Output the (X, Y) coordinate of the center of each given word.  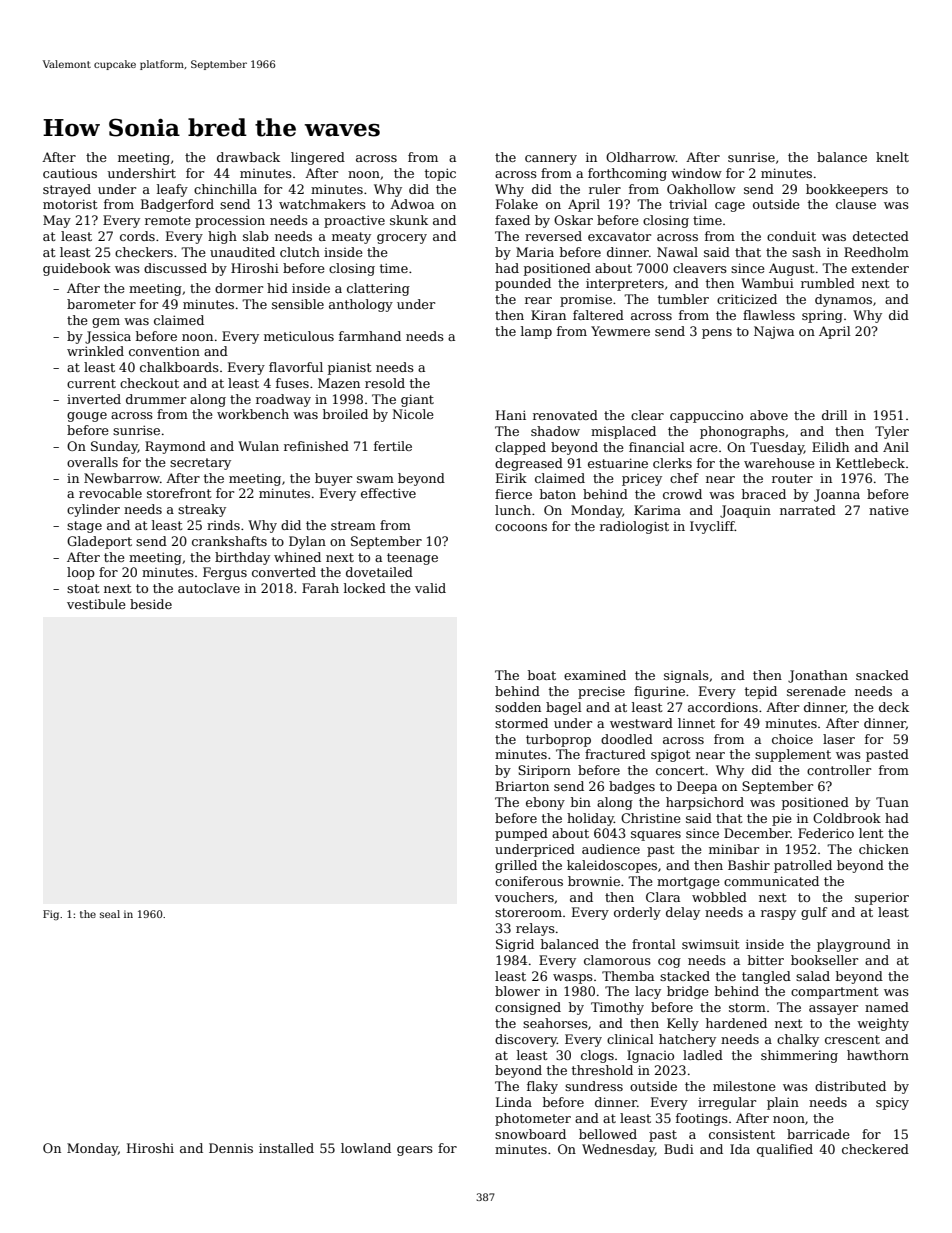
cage (730, 207)
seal (110, 914)
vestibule (96, 604)
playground (854, 945)
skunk (409, 220)
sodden (518, 707)
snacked (882, 675)
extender (880, 268)
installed (286, 1148)
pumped (521, 834)
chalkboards (179, 367)
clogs (597, 1056)
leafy (172, 190)
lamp (536, 332)
